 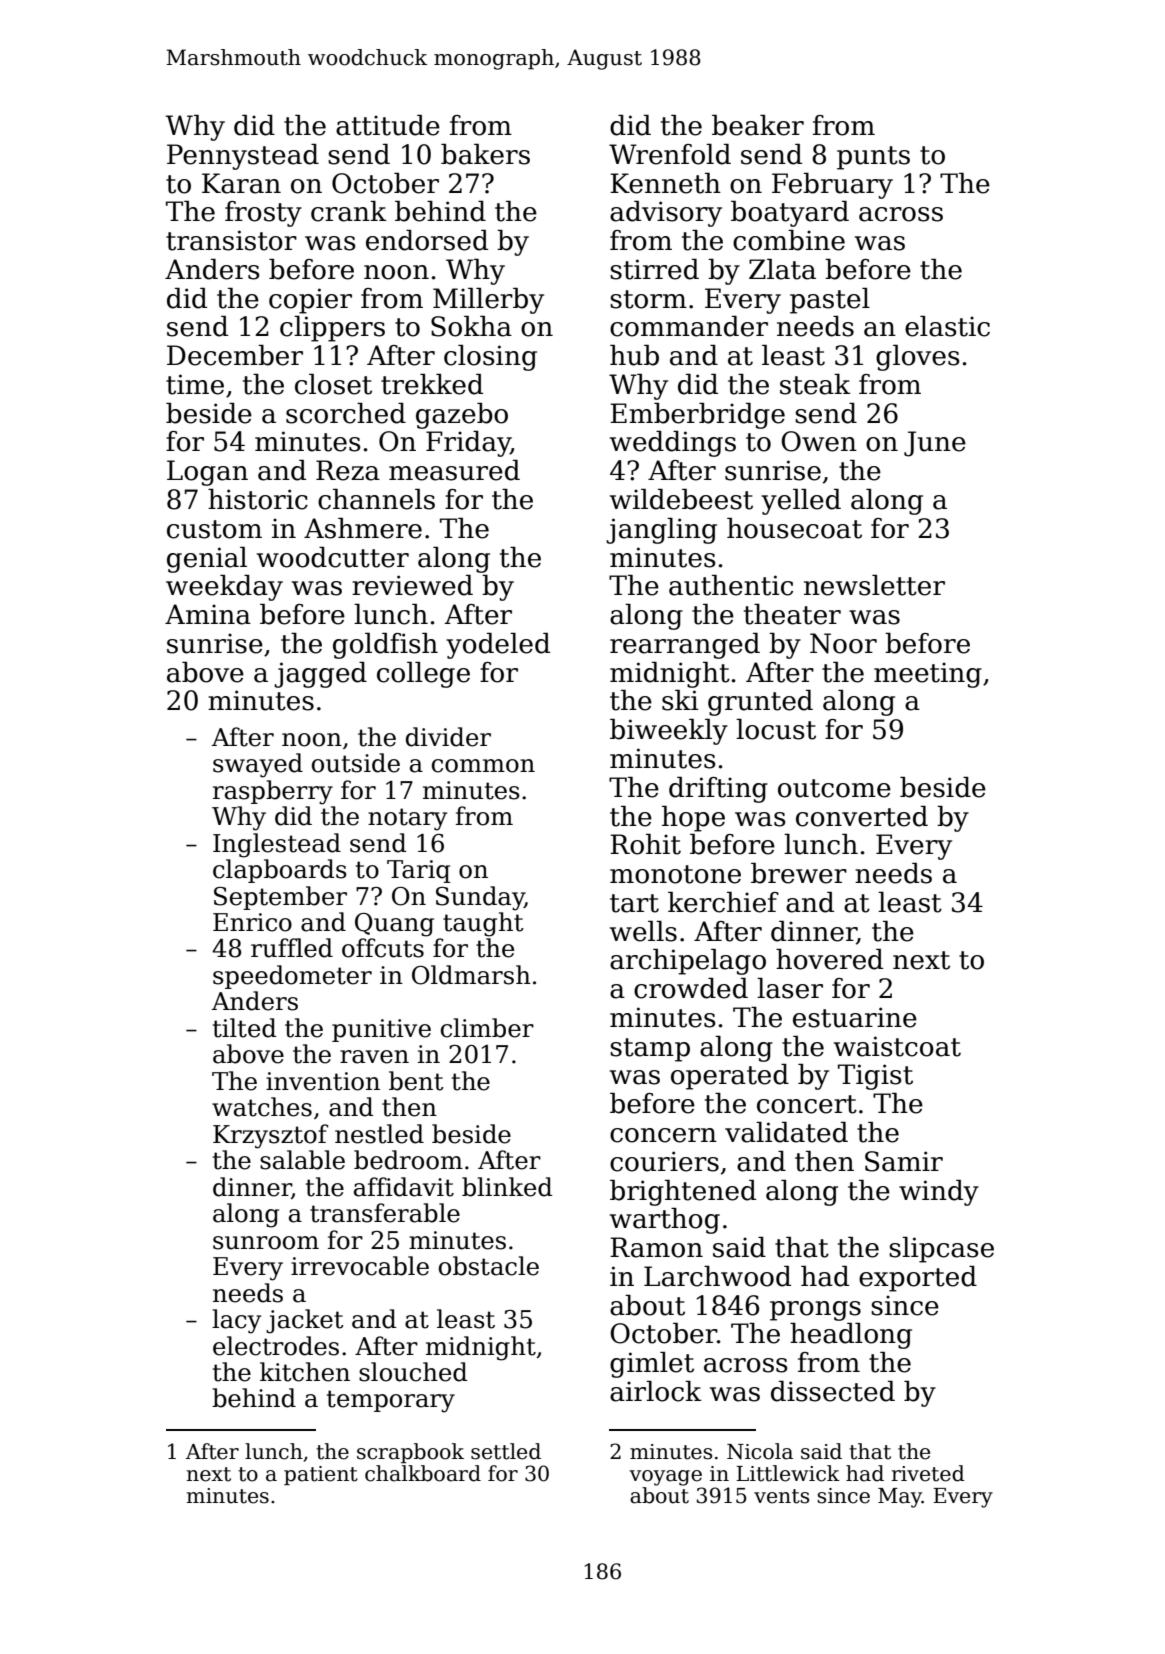 What do you see at coordinates (383, 948) in the page?
I see `offcuts` at bounding box center [383, 948].
